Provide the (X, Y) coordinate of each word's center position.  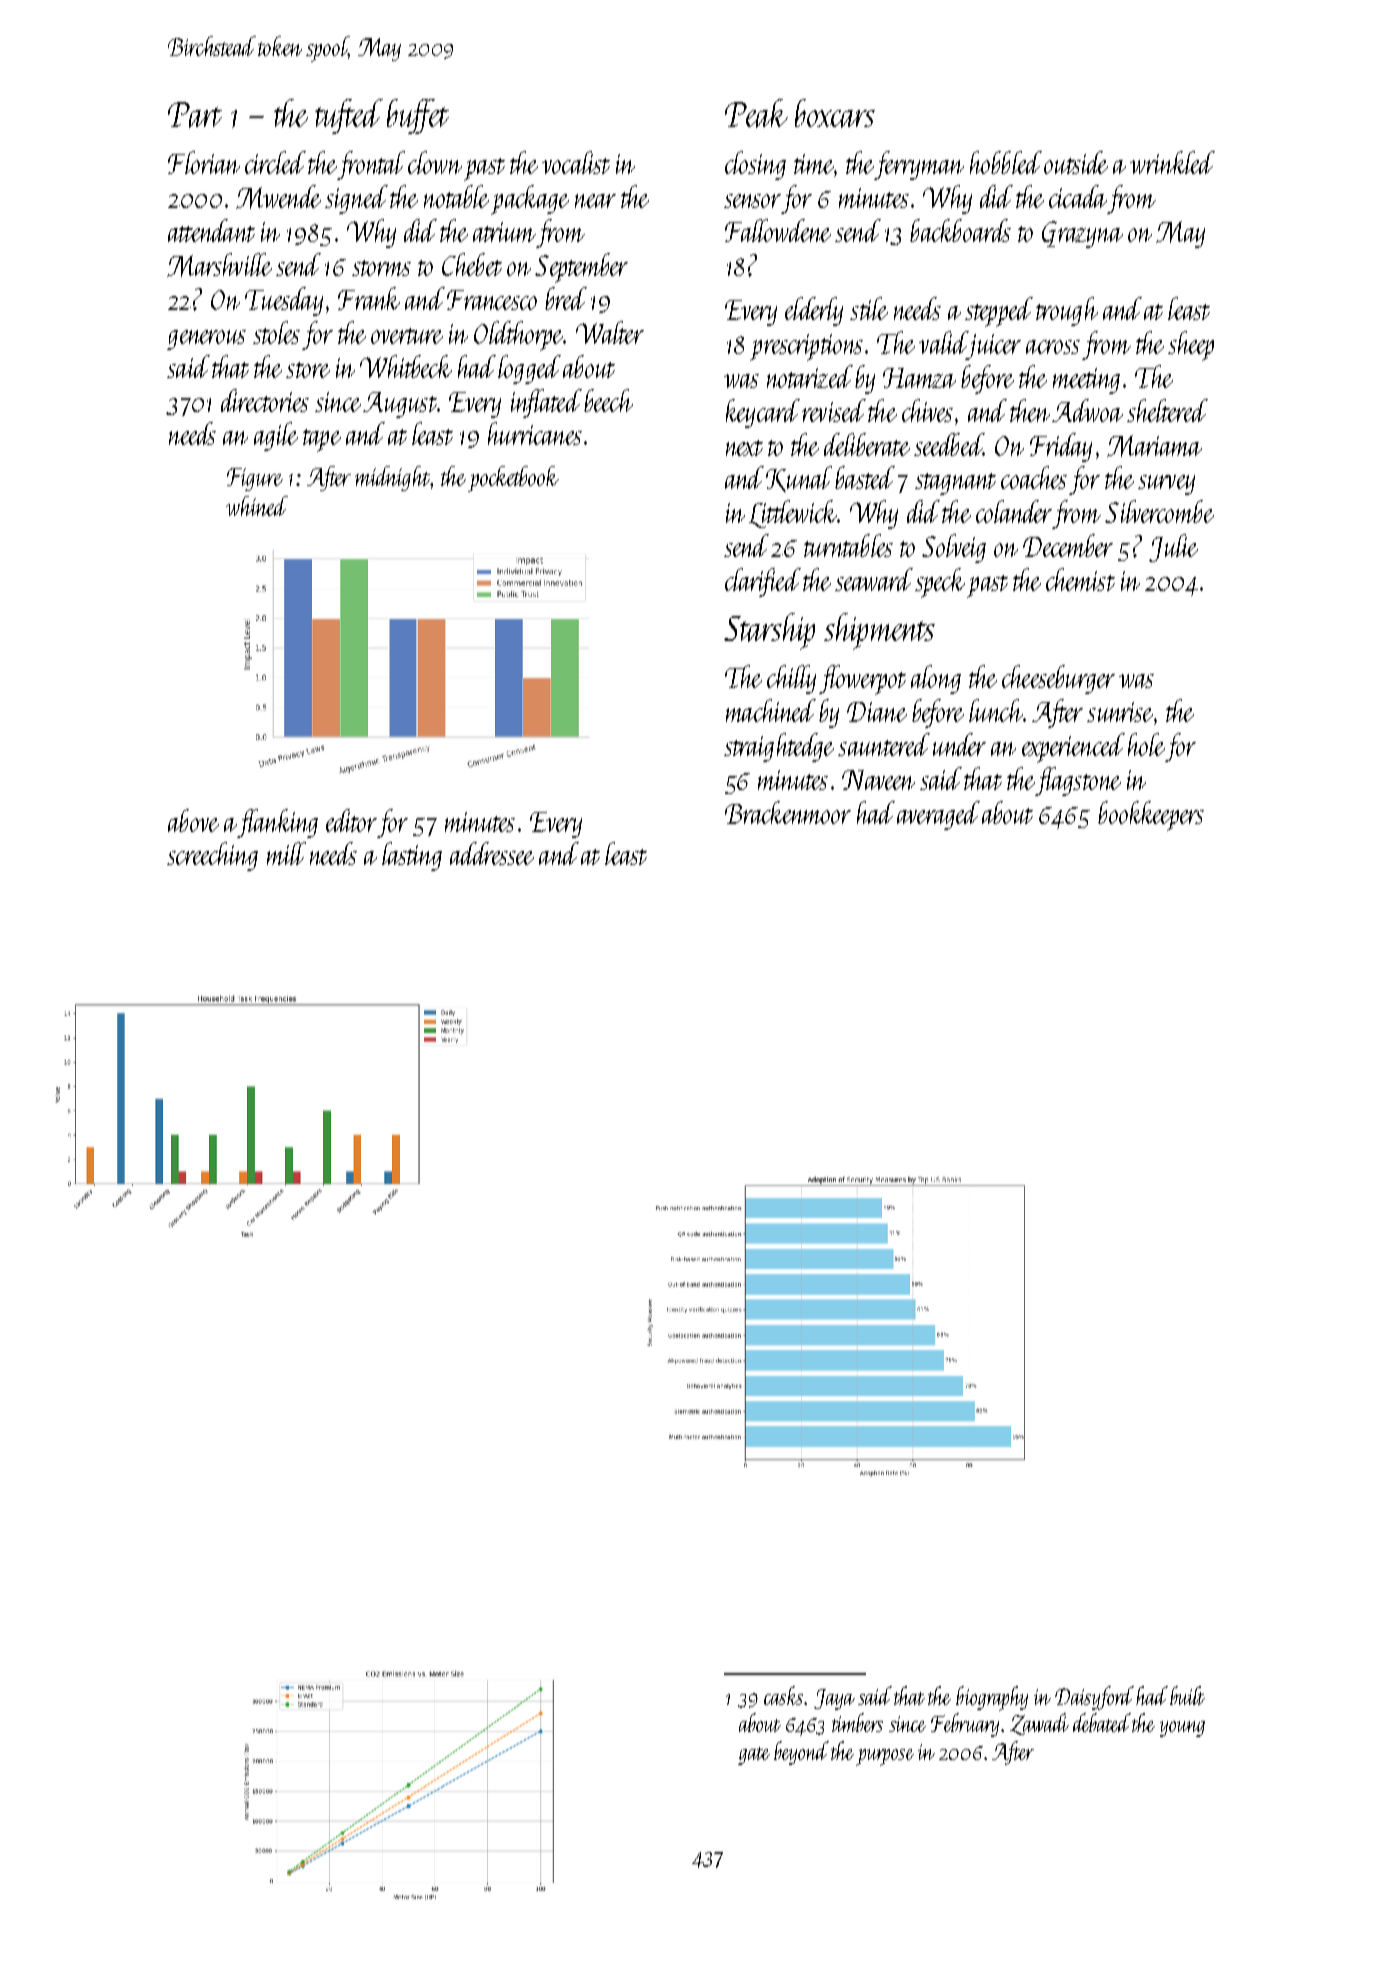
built (1187, 1695)
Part (195, 115)
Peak (756, 113)
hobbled (1006, 162)
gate (754, 1756)
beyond (801, 1753)
